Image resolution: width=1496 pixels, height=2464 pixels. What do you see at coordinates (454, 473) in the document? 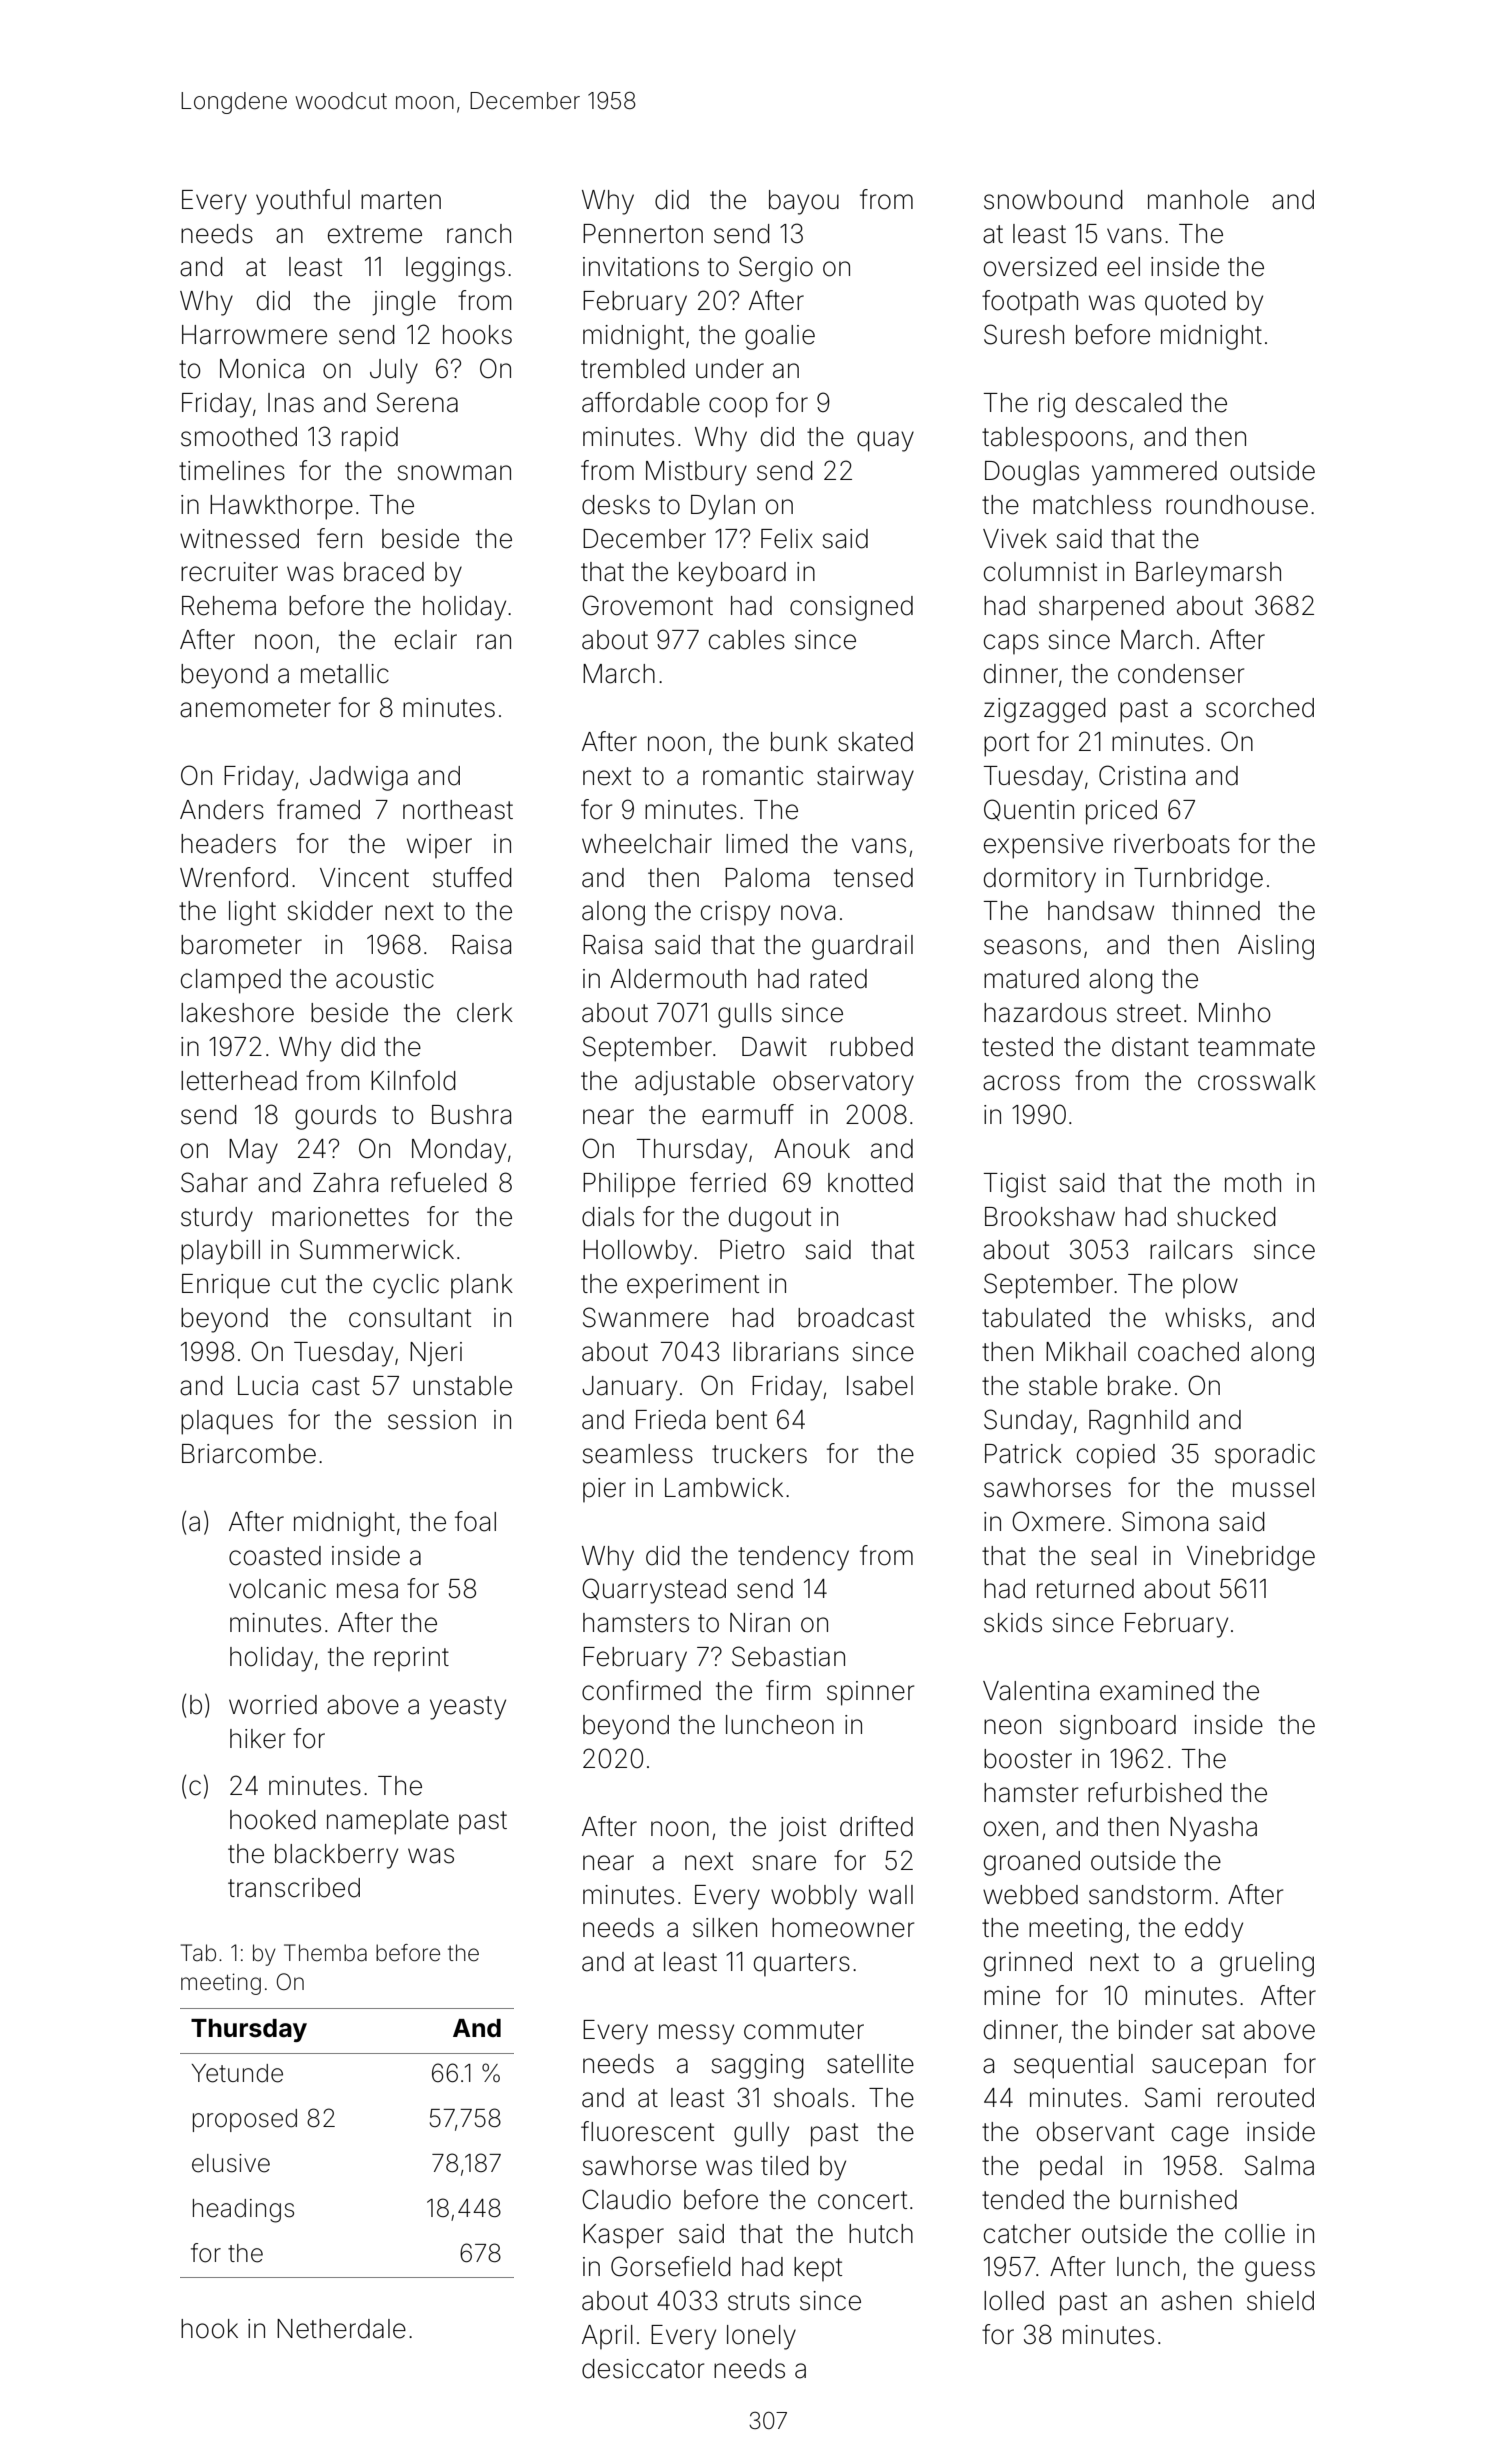
I see `snowman` at bounding box center [454, 473].
